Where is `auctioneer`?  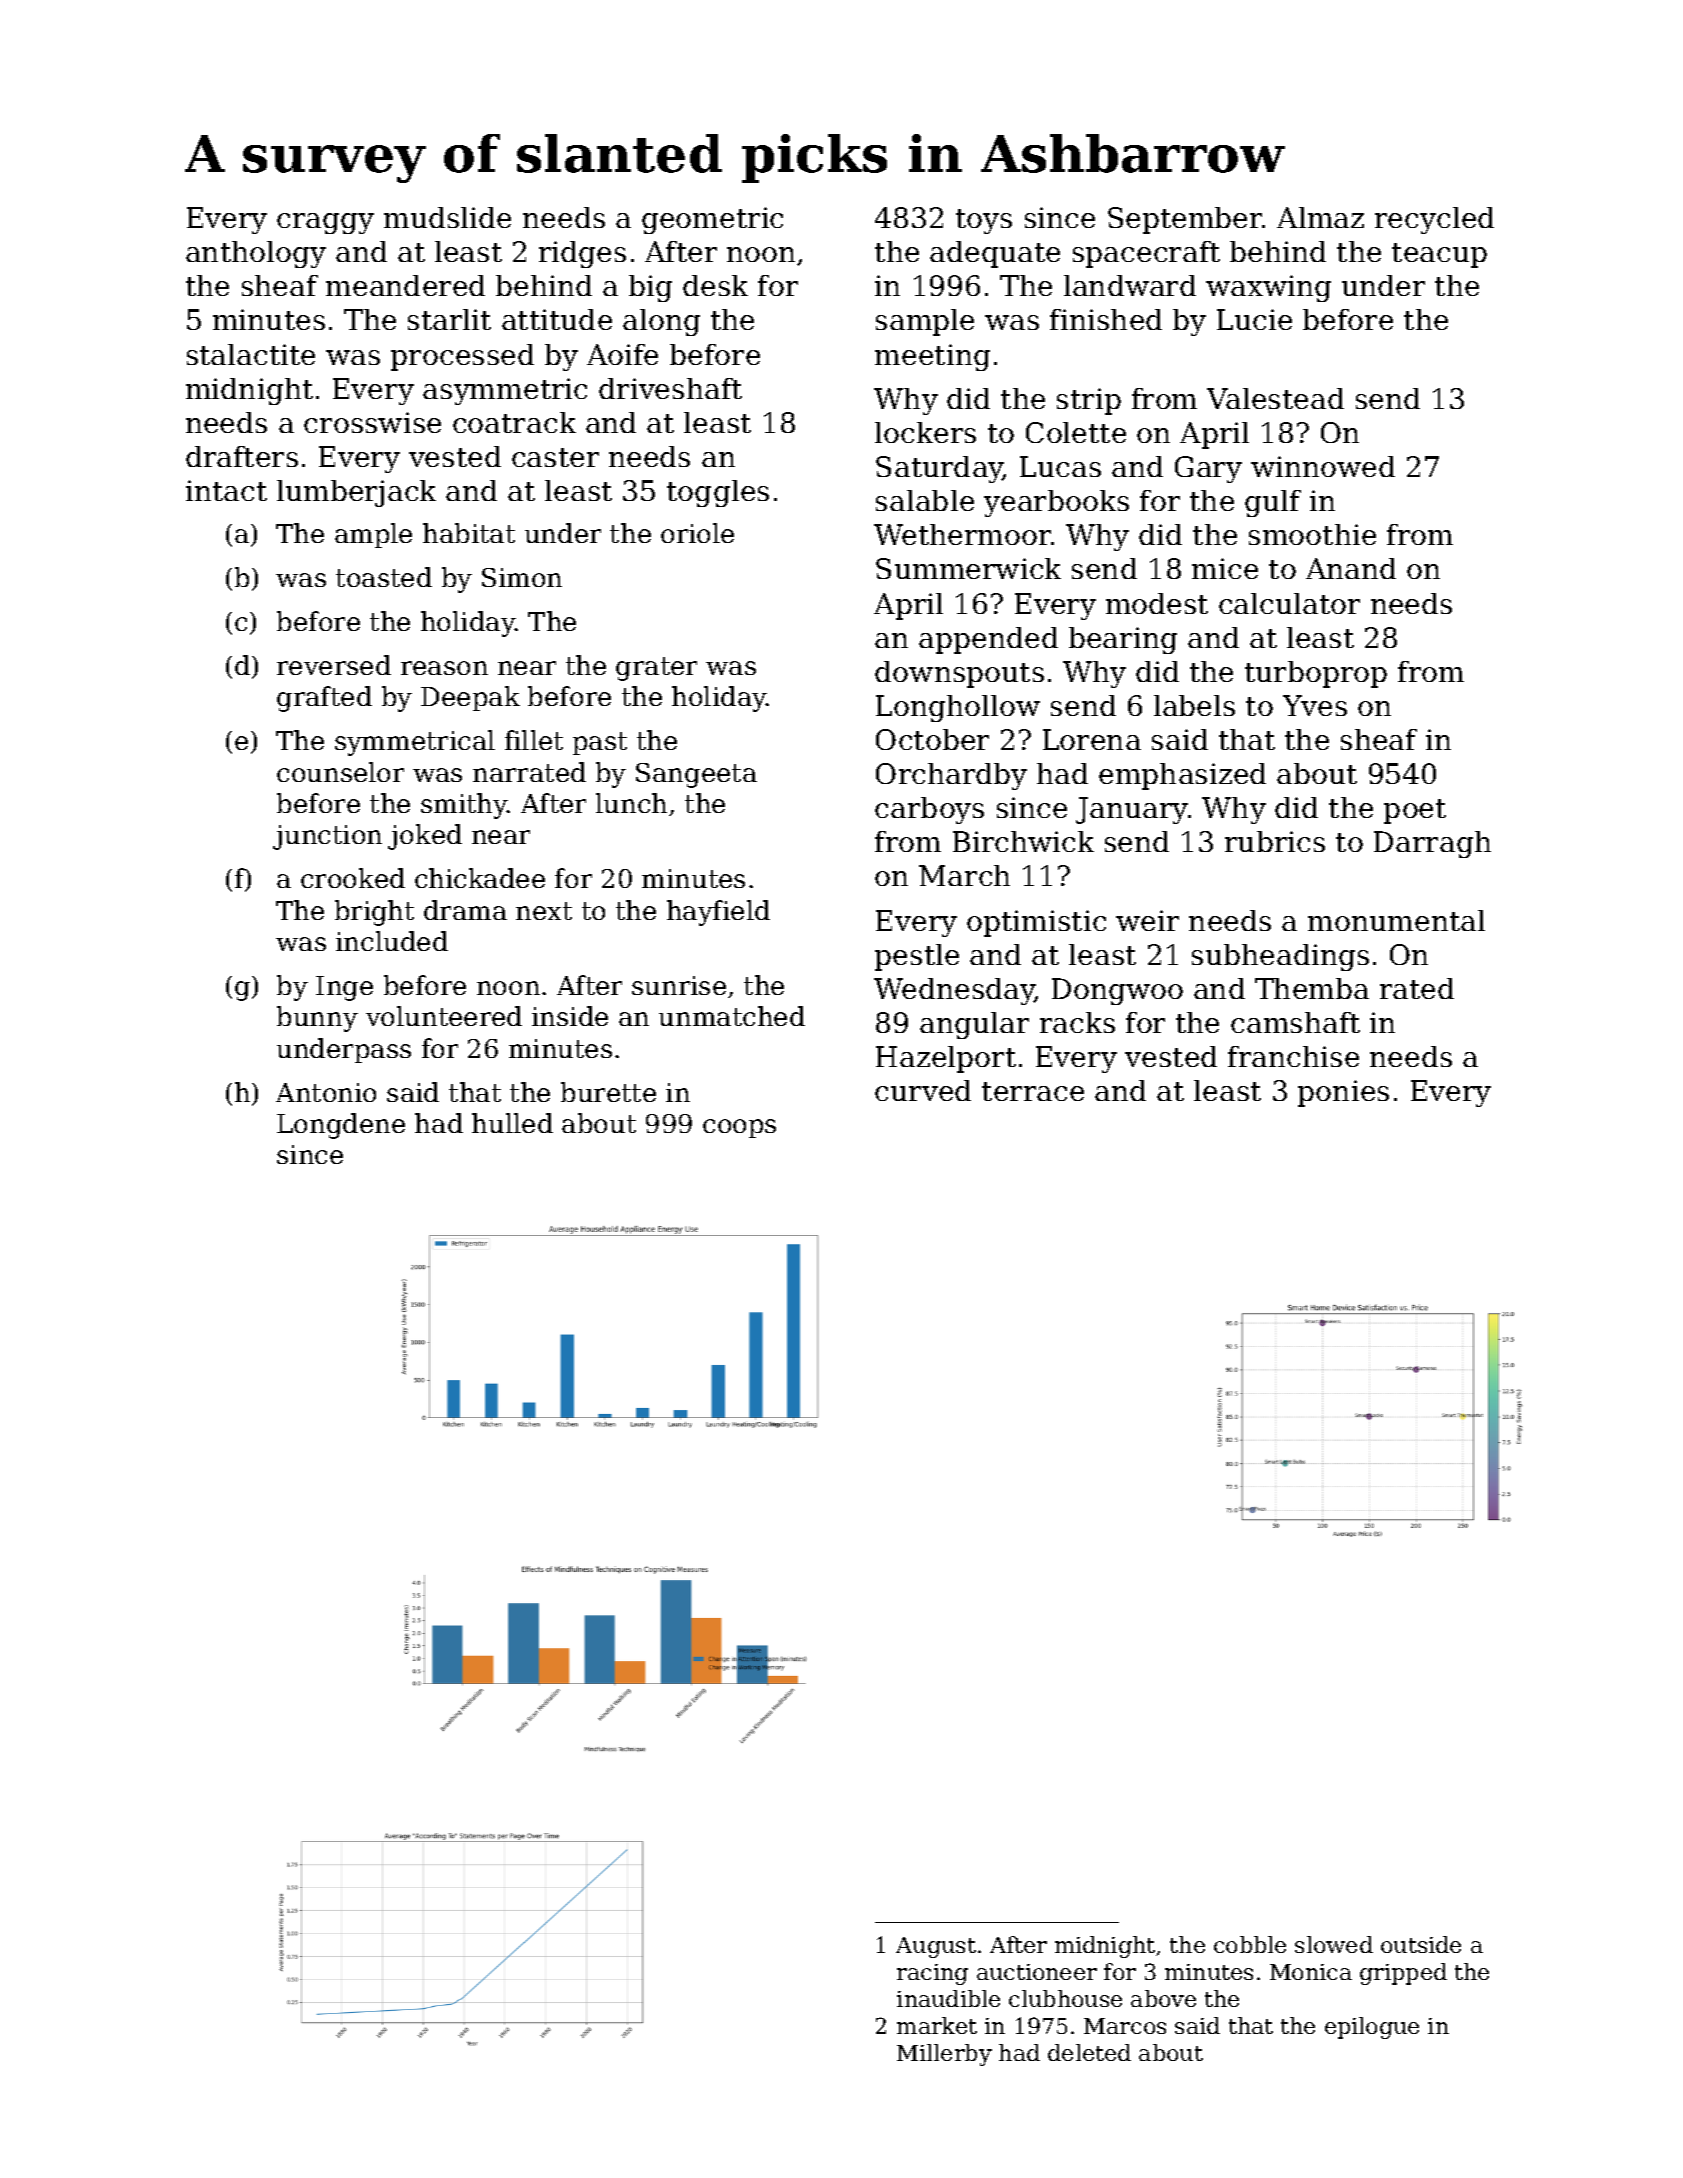
auctioneer is located at coordinates (1037, 1972).
